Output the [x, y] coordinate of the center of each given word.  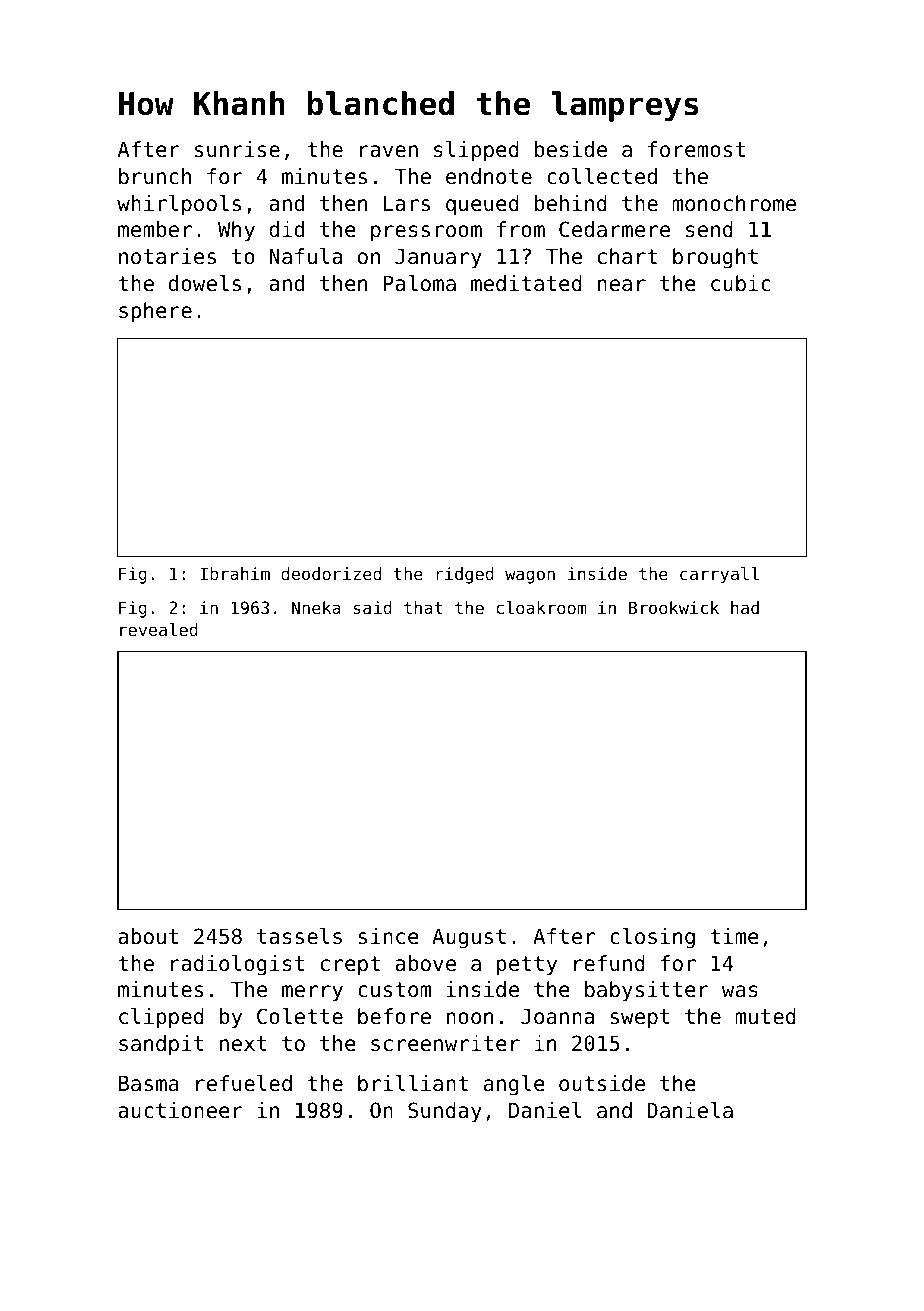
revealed [159, 629]
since [388, 936]
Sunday [445, 1112]
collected [602, 176]
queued [482, 205]
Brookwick [674, 607]
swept [640, 1019]
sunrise [237, 149]
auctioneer [180, 1110]
